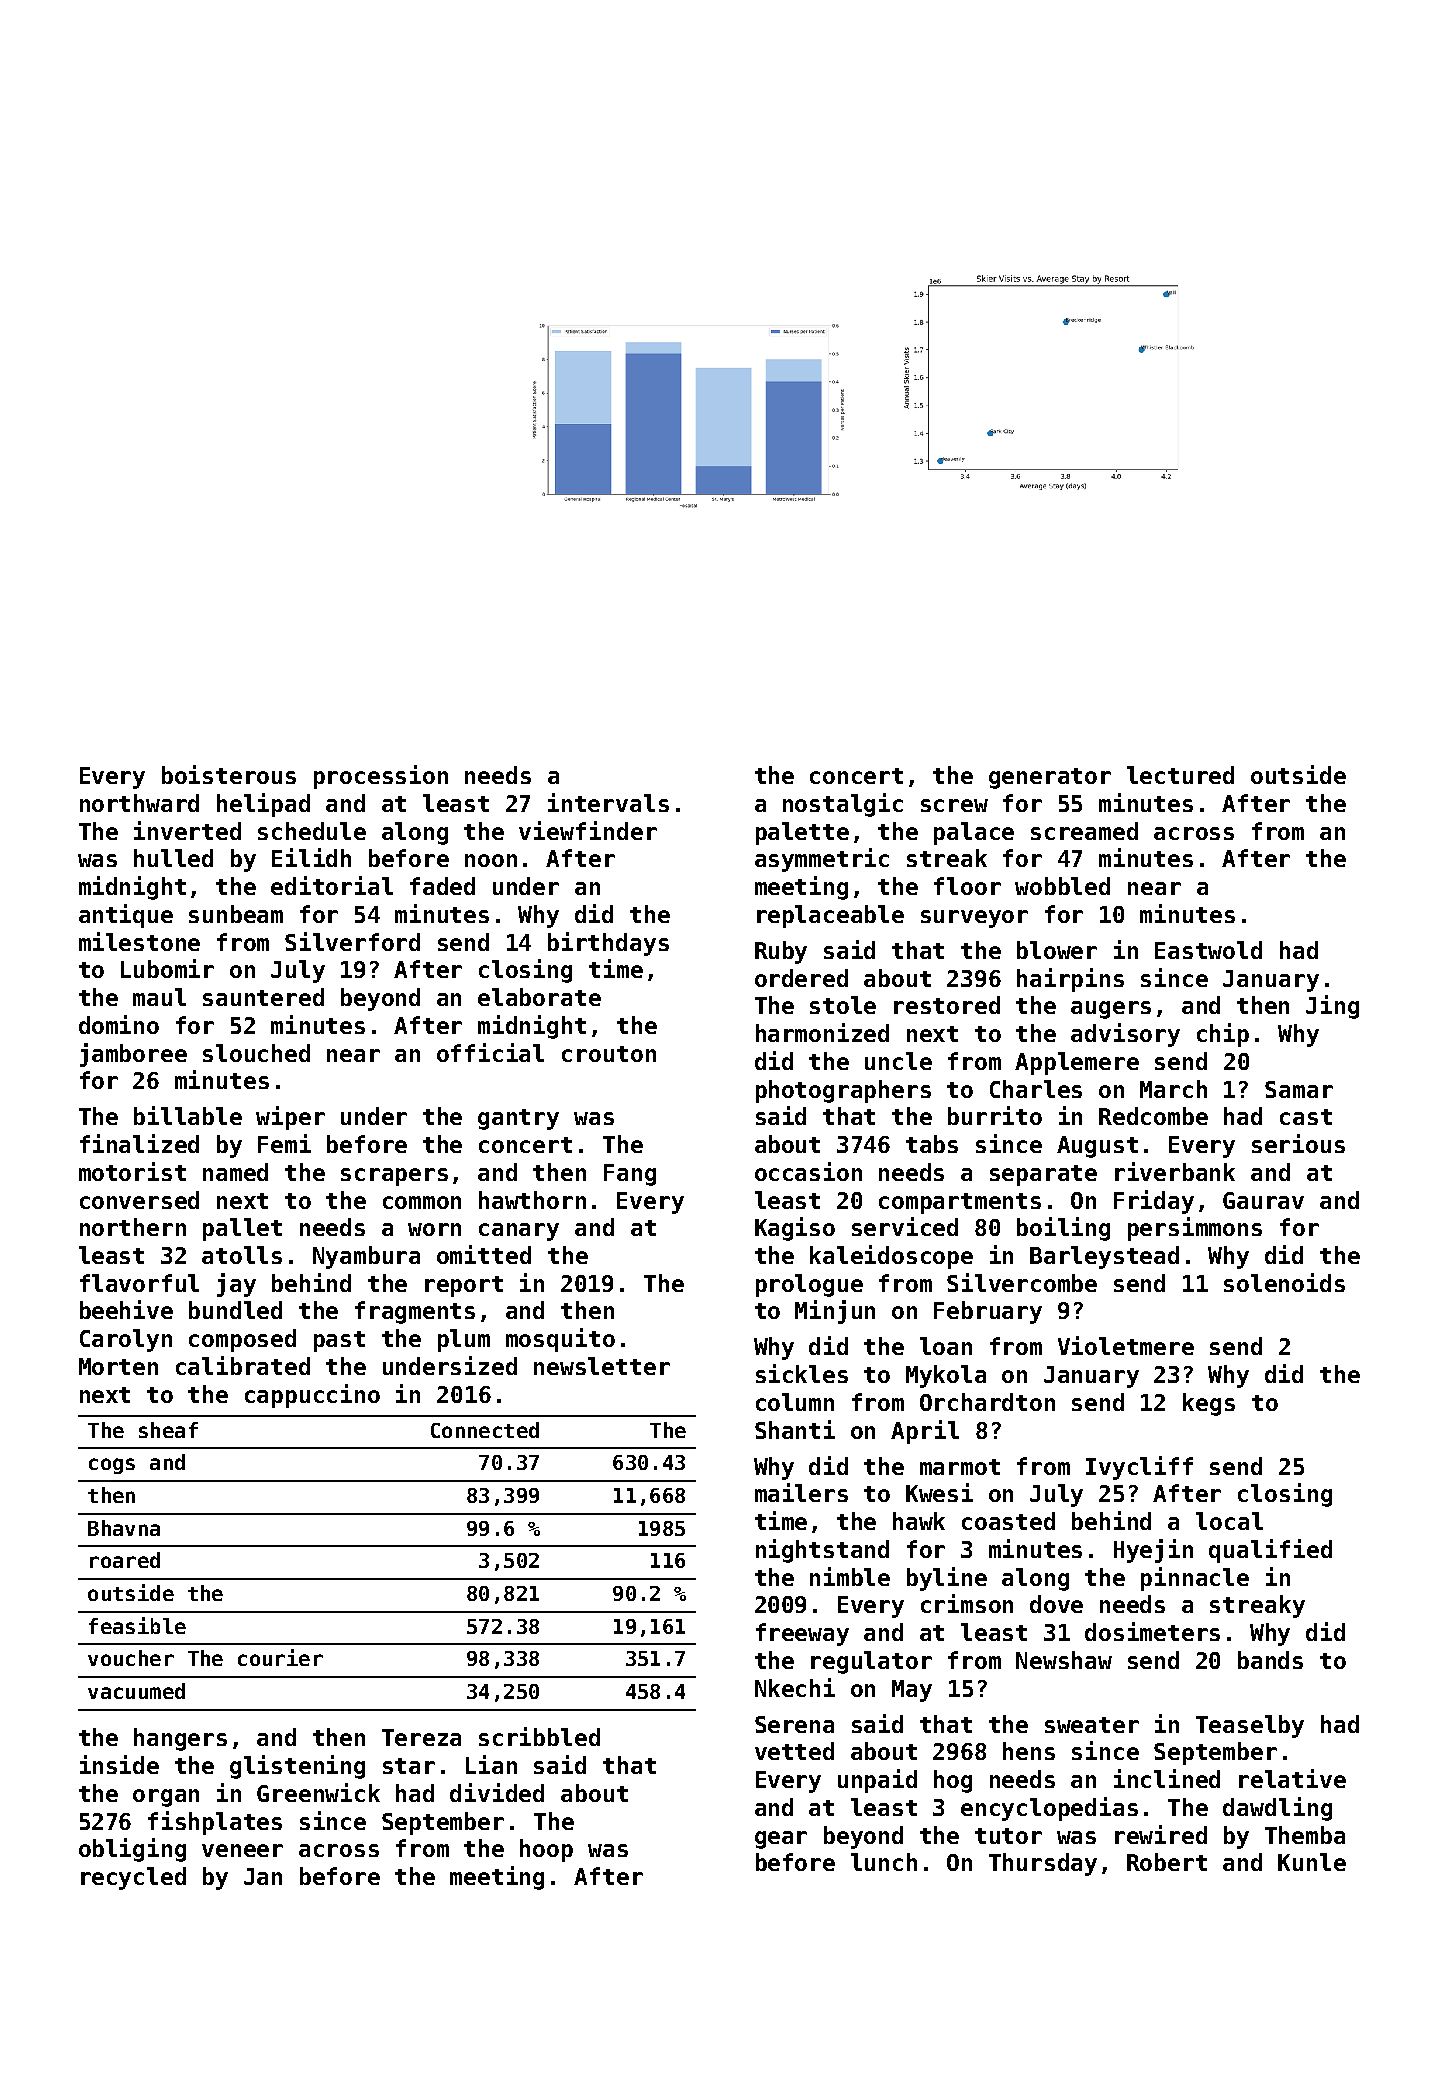 The width and height of the screenshot is (1450, 2100). Describe the element at coordinates (136, 1691) in the screenshot. I see `vacuumed` at that location.
